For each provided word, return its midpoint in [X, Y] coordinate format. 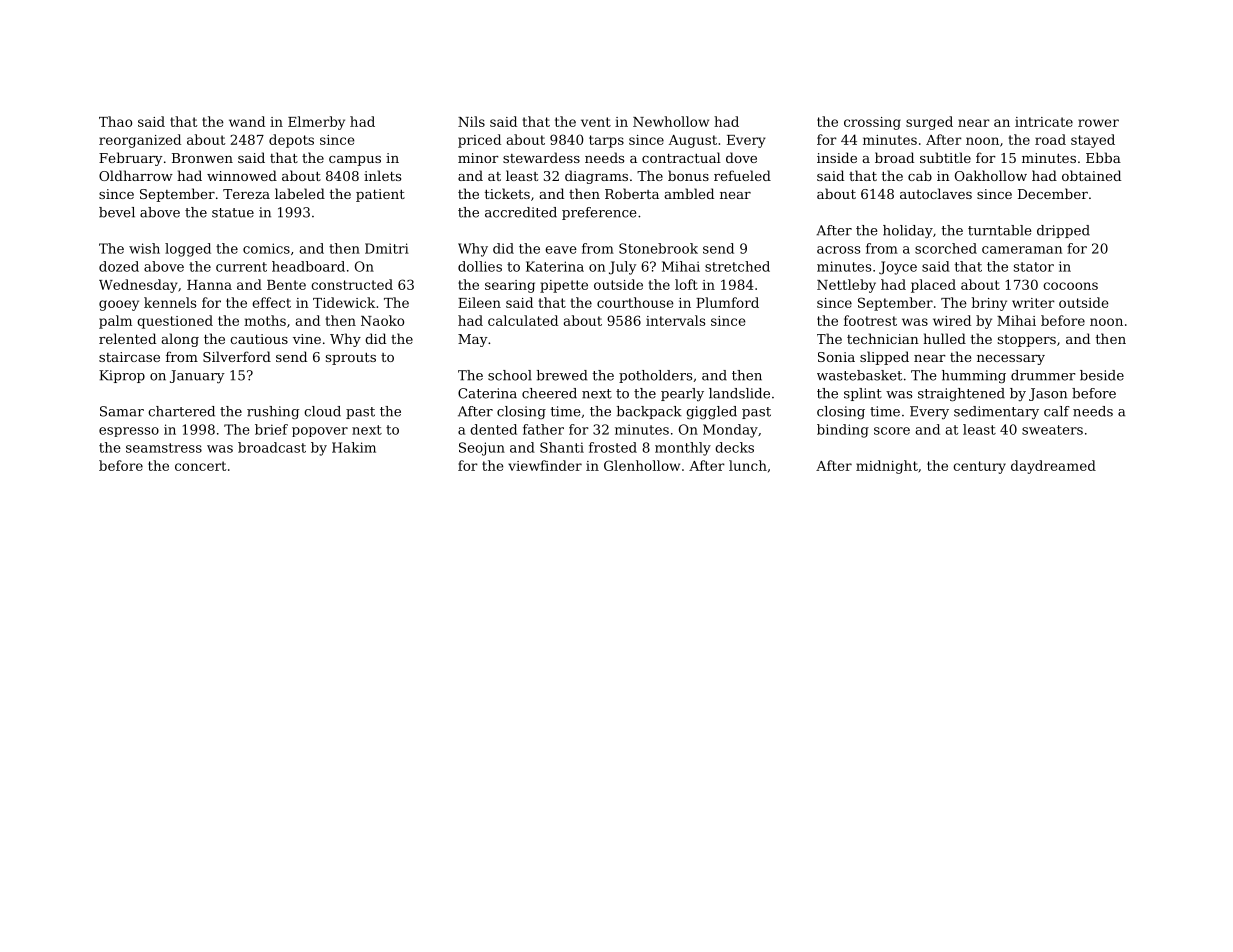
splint [863, 394]
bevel [117, 212]
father [543, 429]
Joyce [898, 268]
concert [201, 466]
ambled [689, 193]
